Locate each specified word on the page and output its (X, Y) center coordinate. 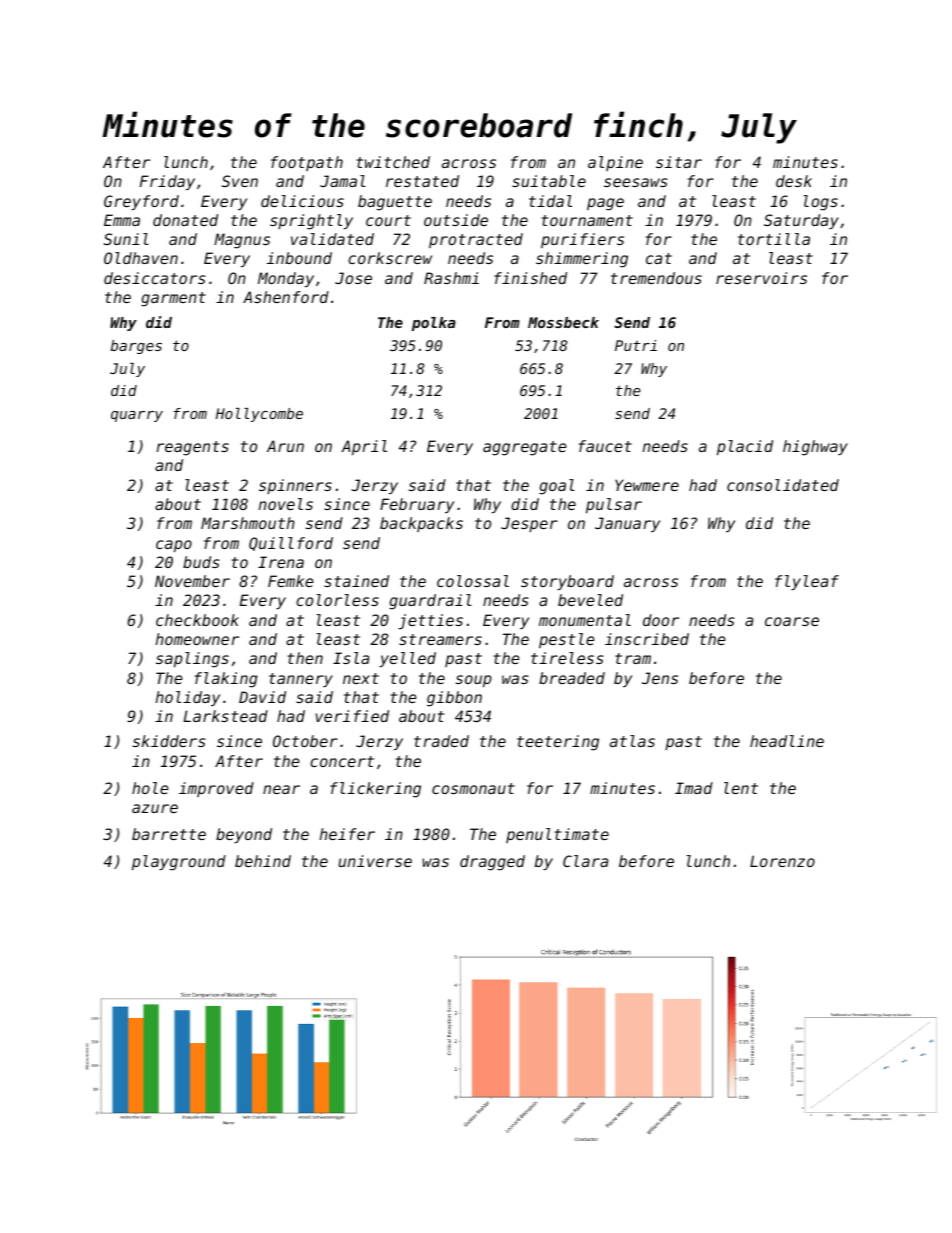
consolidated (783, 485)
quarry (137, 416)
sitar (679, 162)
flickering (375, 790)
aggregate (525, 448)
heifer (347, 834)
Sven (240, 181)
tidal (550, 201)
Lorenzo (782, 861)
